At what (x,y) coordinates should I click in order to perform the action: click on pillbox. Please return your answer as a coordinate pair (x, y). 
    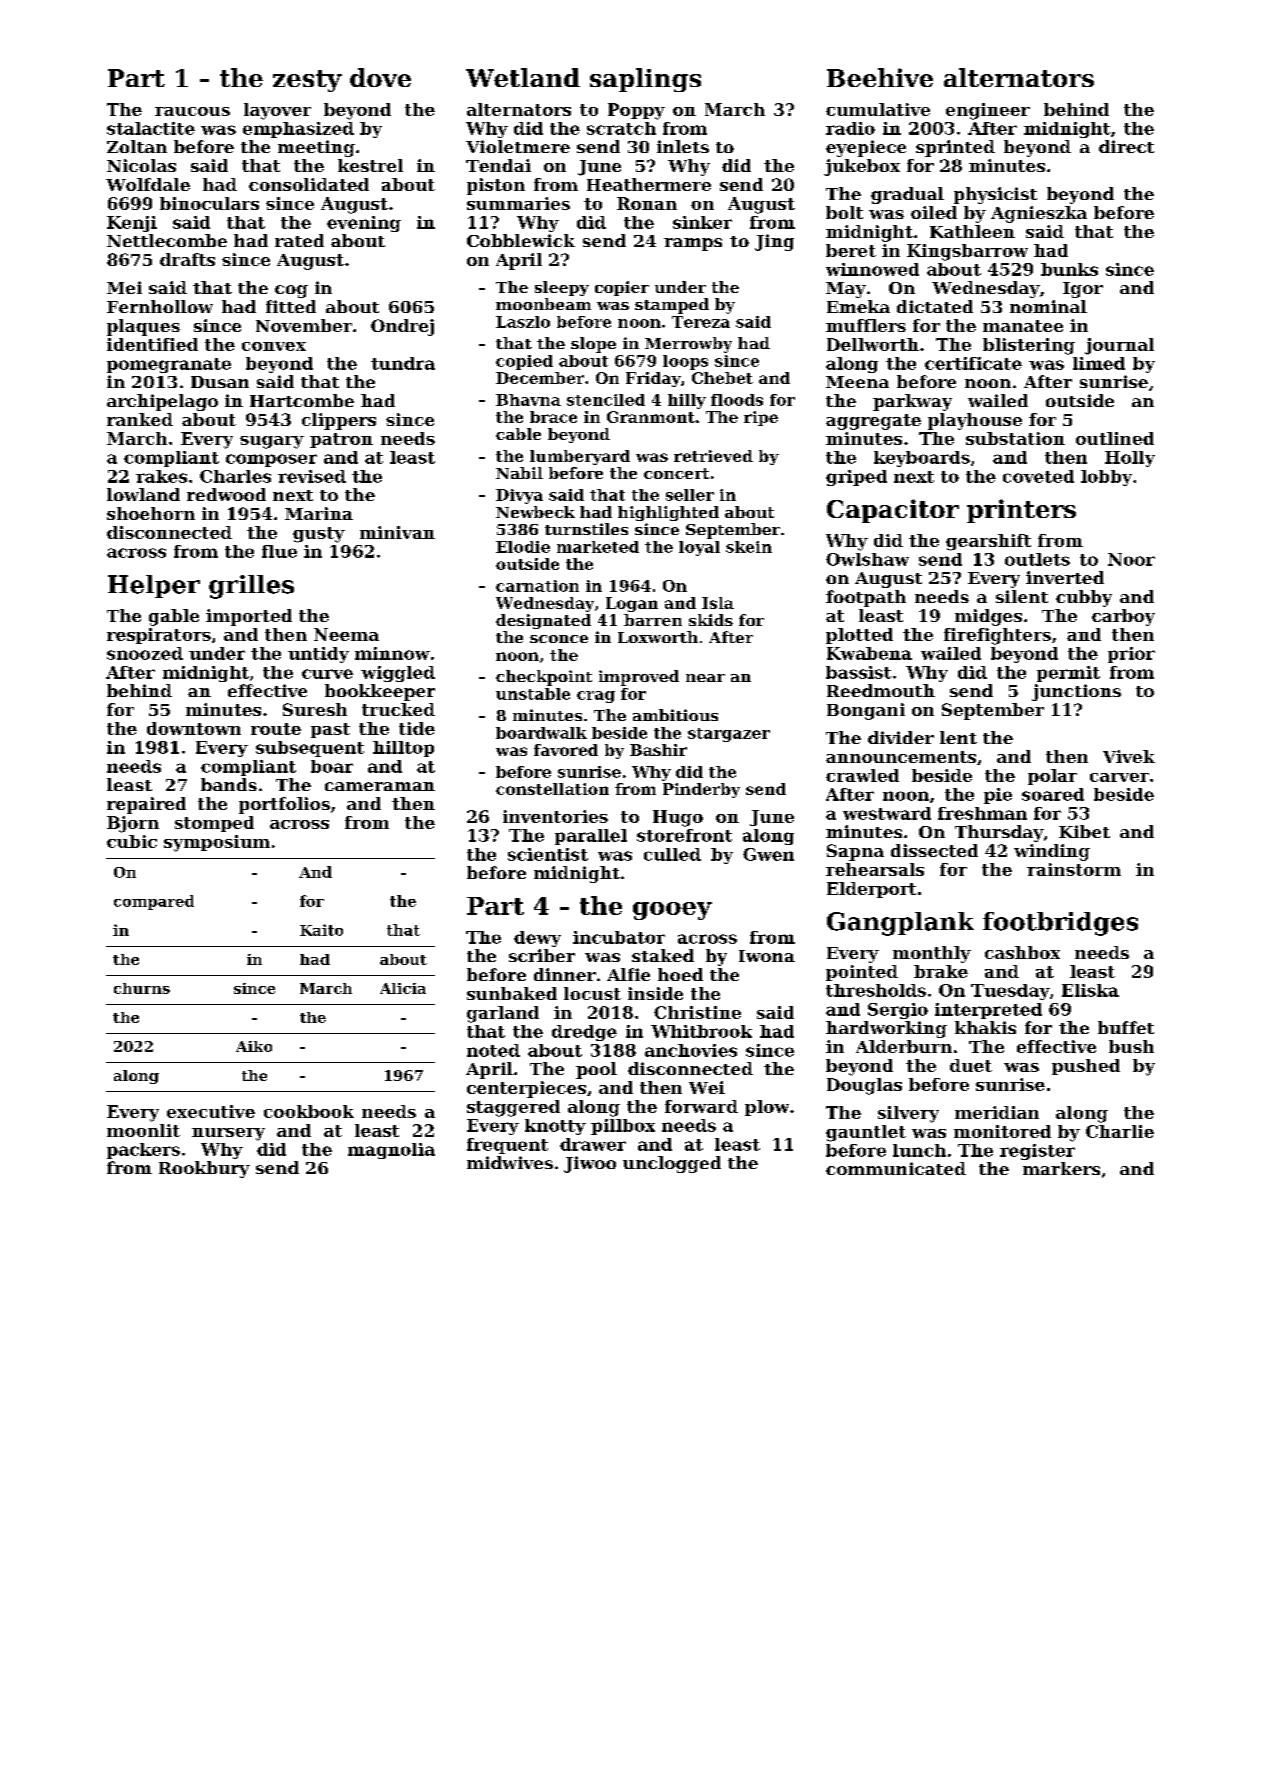
    Looking at the image, I should click on (623, 1127).
